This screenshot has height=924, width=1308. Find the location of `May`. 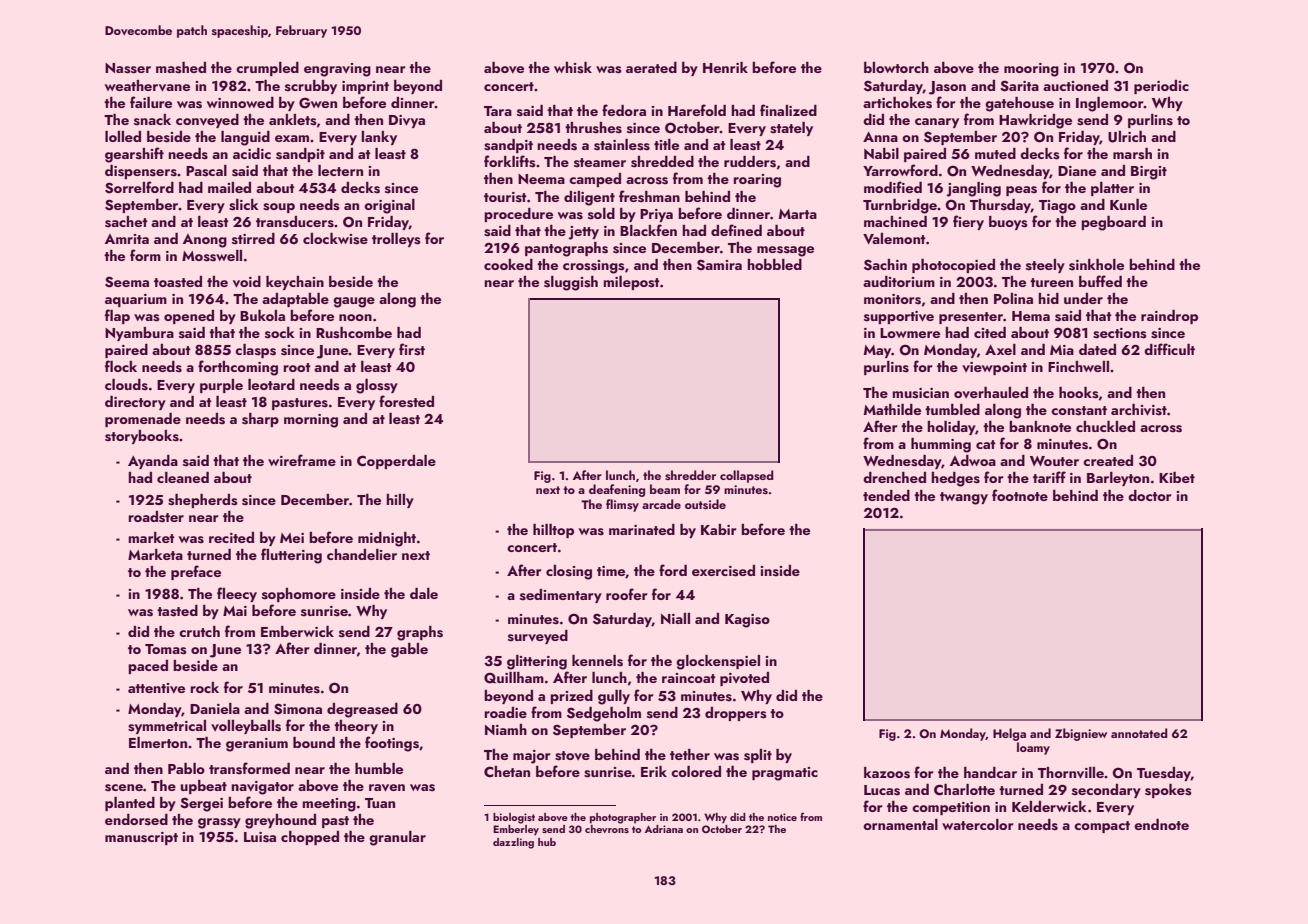

May is located at coordinates (878, 351).
